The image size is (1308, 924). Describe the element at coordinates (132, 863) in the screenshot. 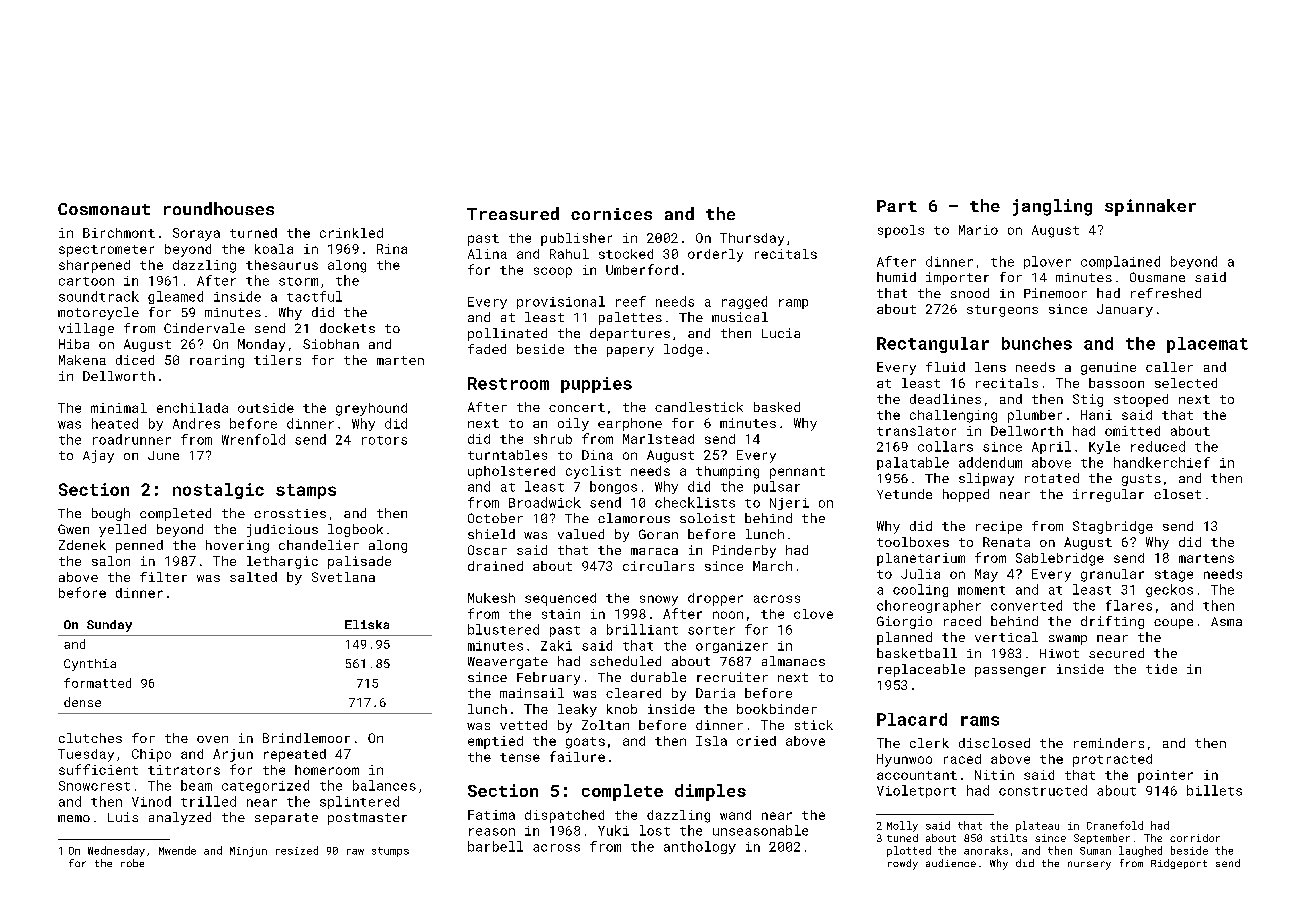

I see `robe` at that location.
